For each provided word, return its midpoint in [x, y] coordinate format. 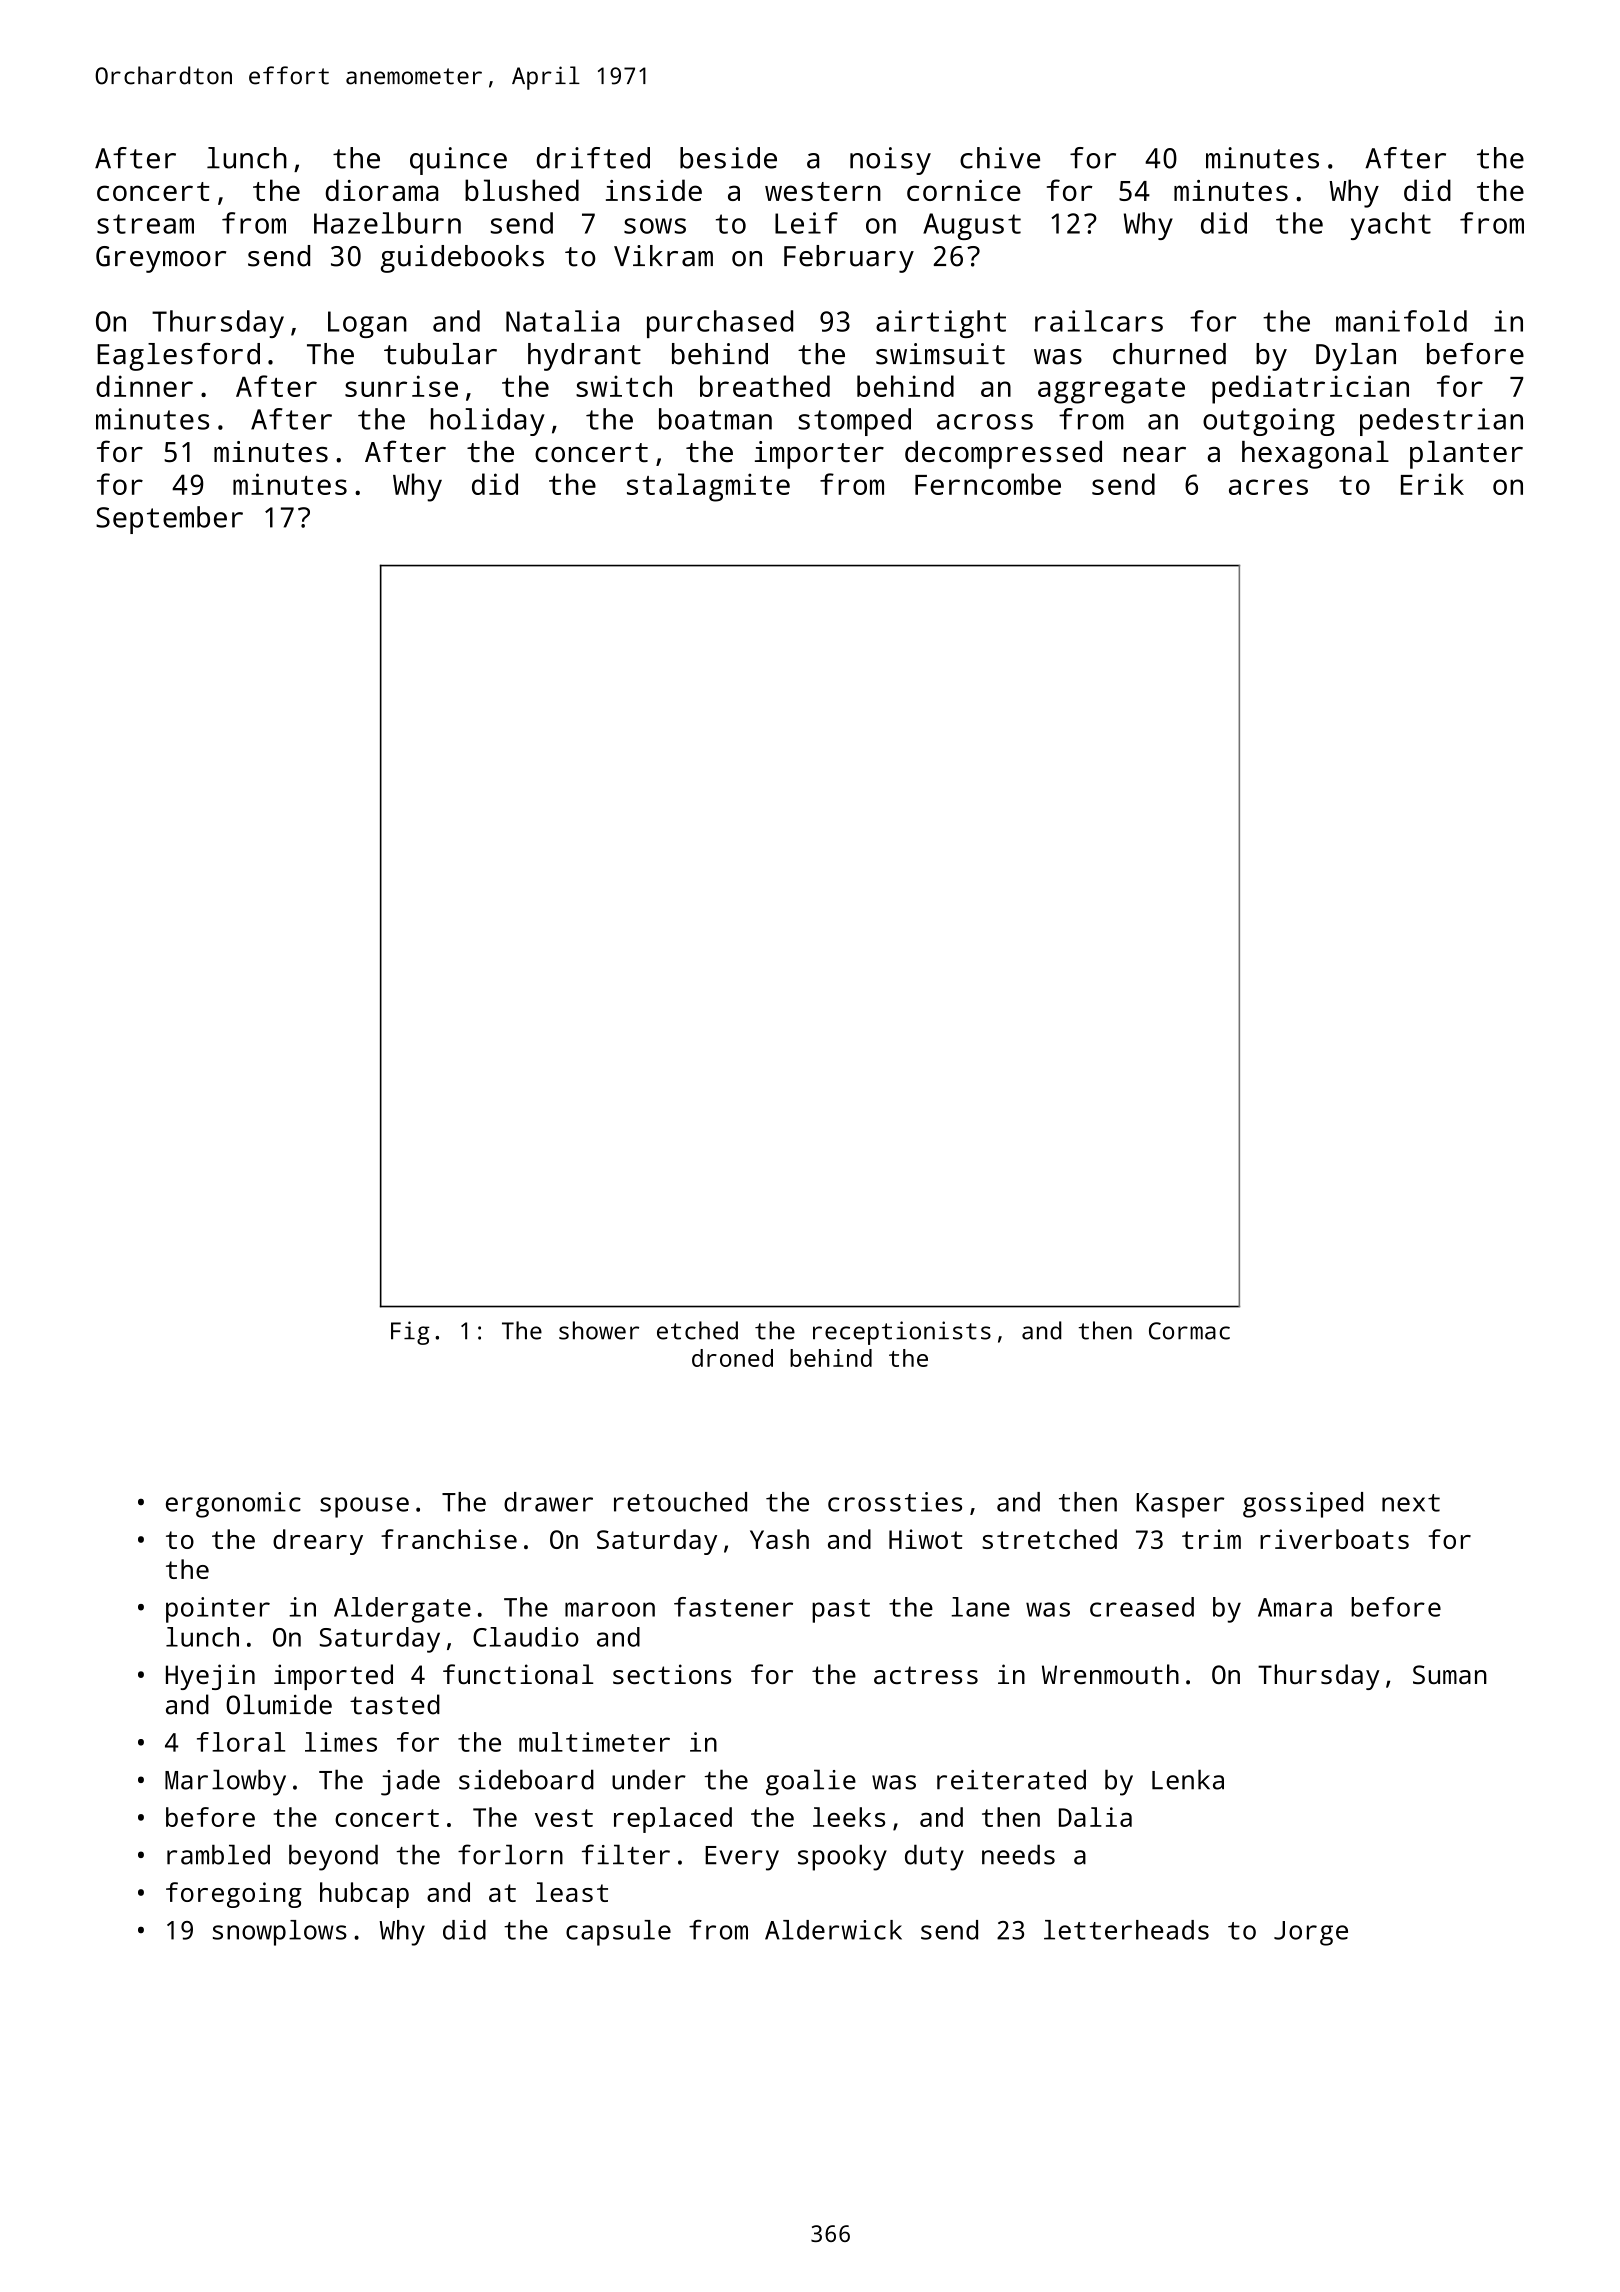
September [169, 520]
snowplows [280, 1933]
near [1155, 455]
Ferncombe [988, 484]
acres [1268, 487]
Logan [367, 324]
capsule [618, 1933]
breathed [765, 386]
